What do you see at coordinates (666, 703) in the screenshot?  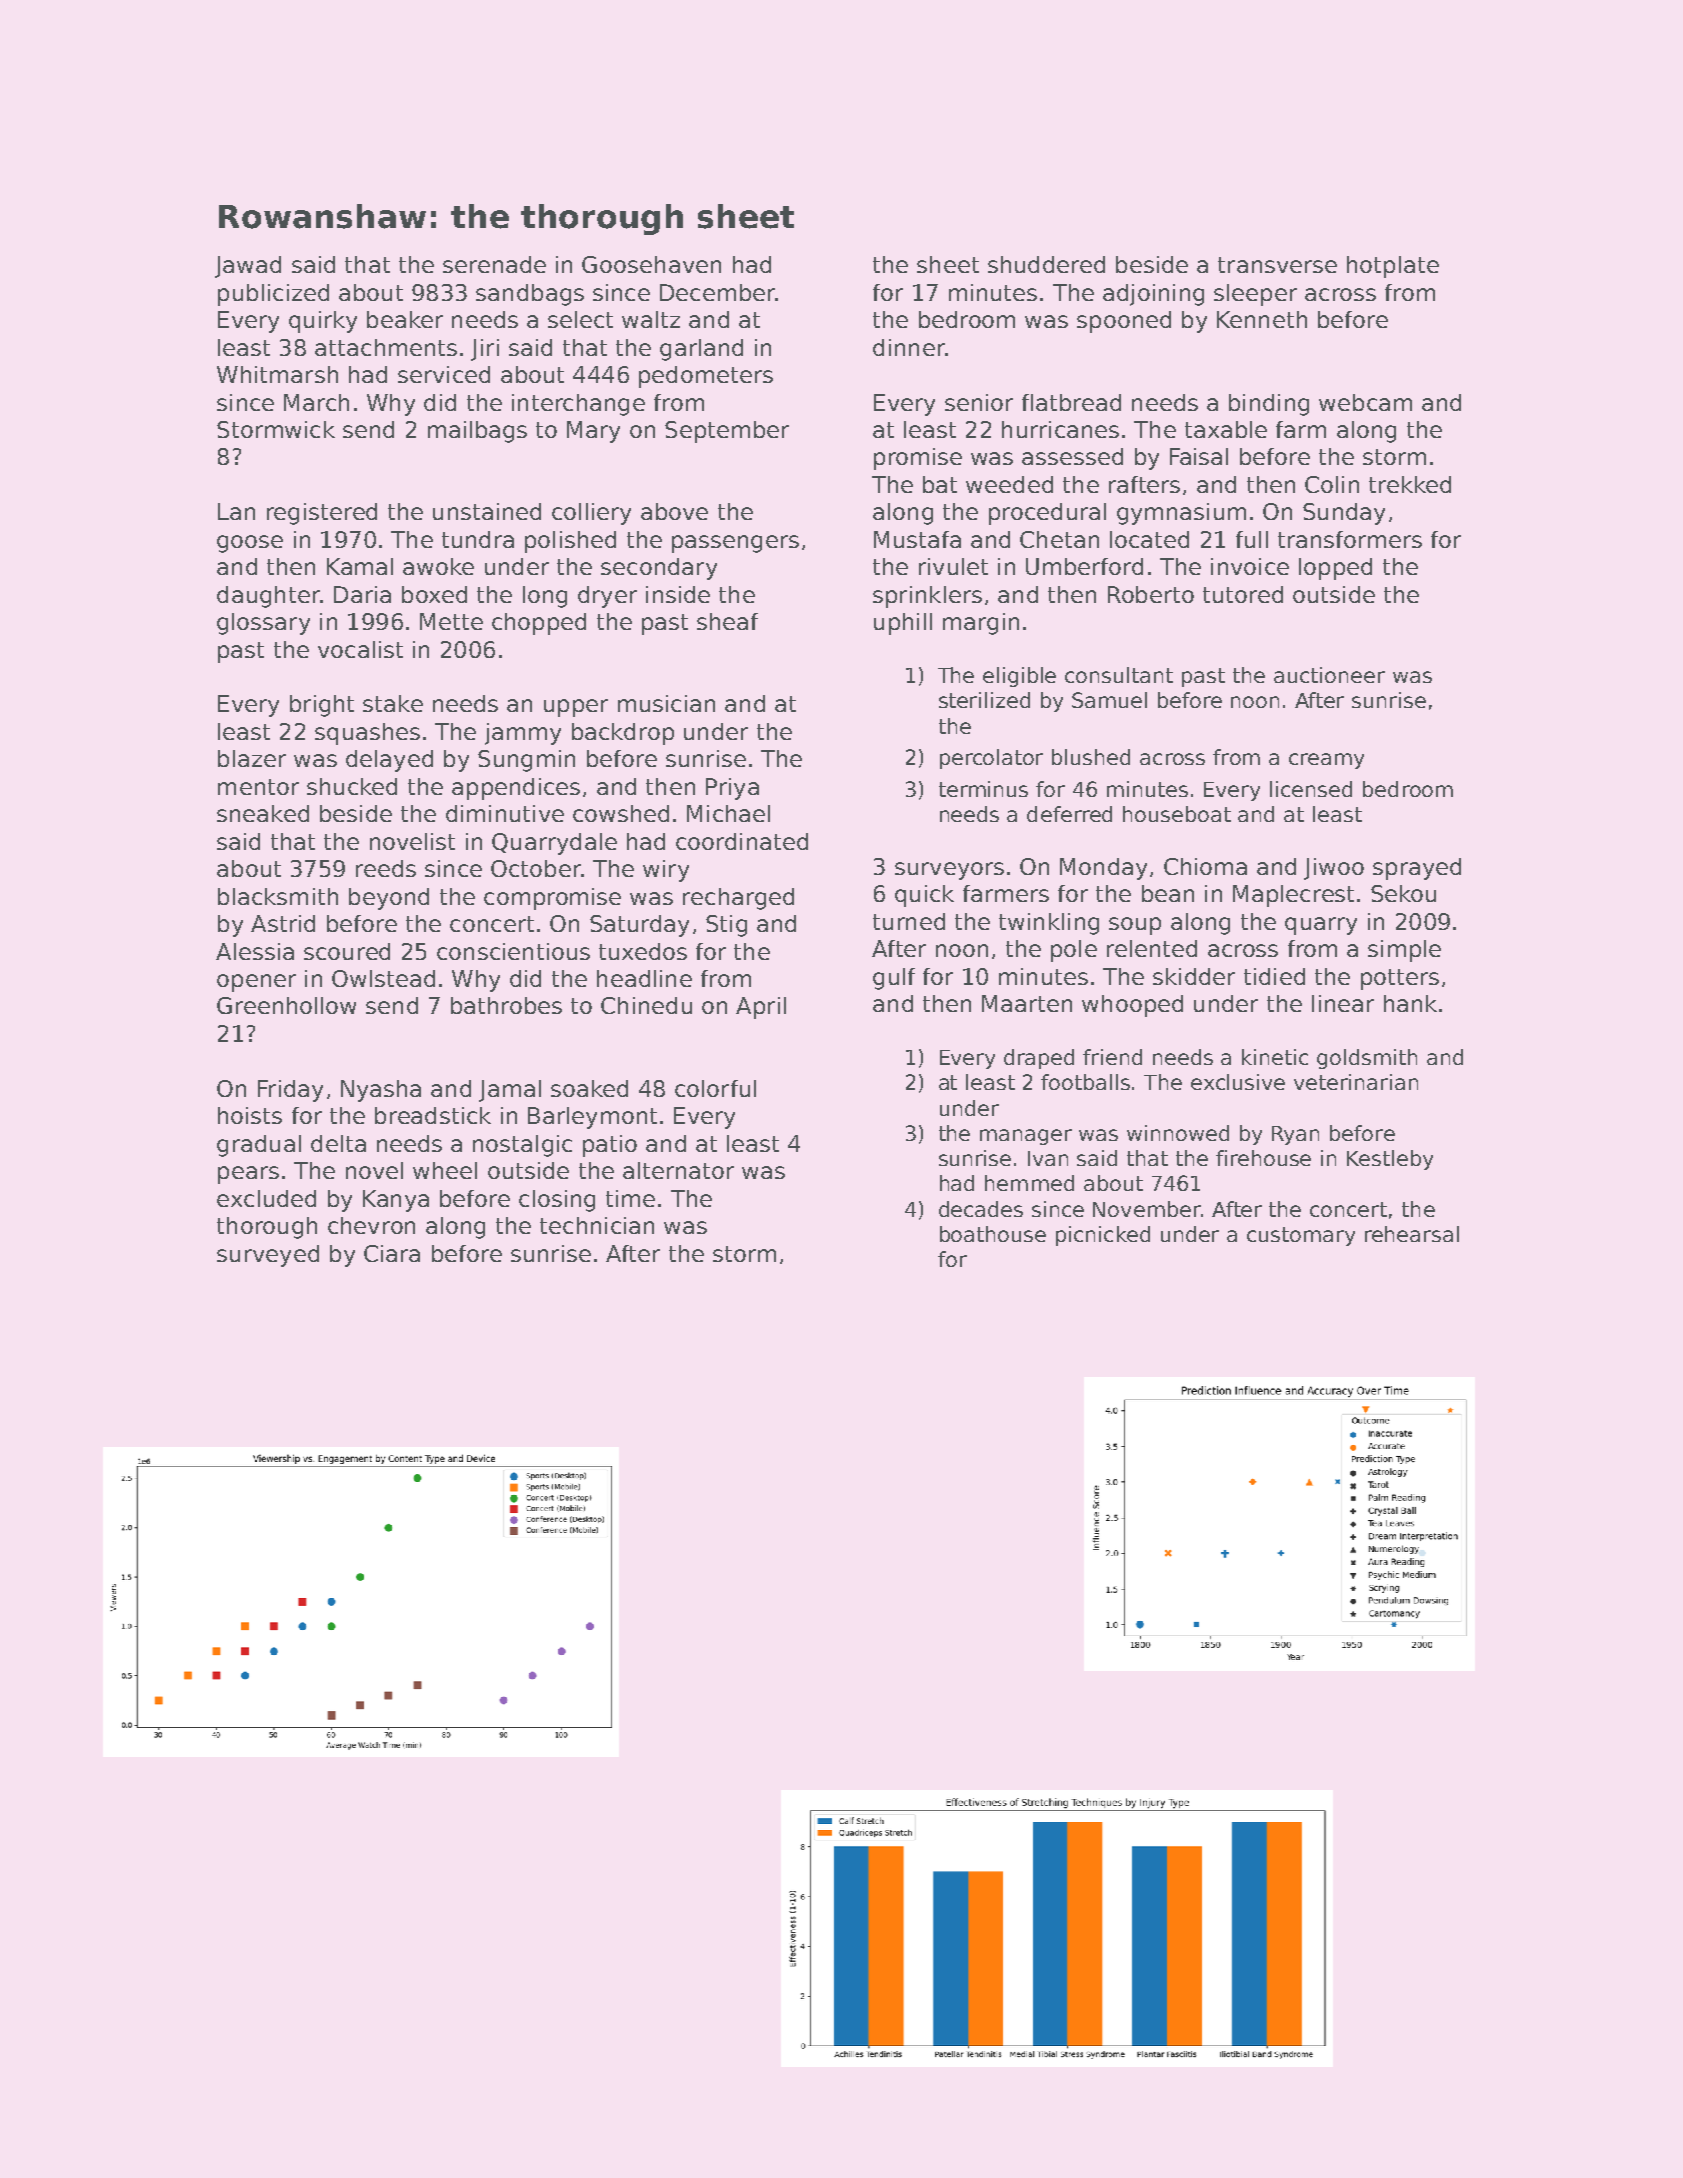 I see `musician` at bounding box center [666, 703].
